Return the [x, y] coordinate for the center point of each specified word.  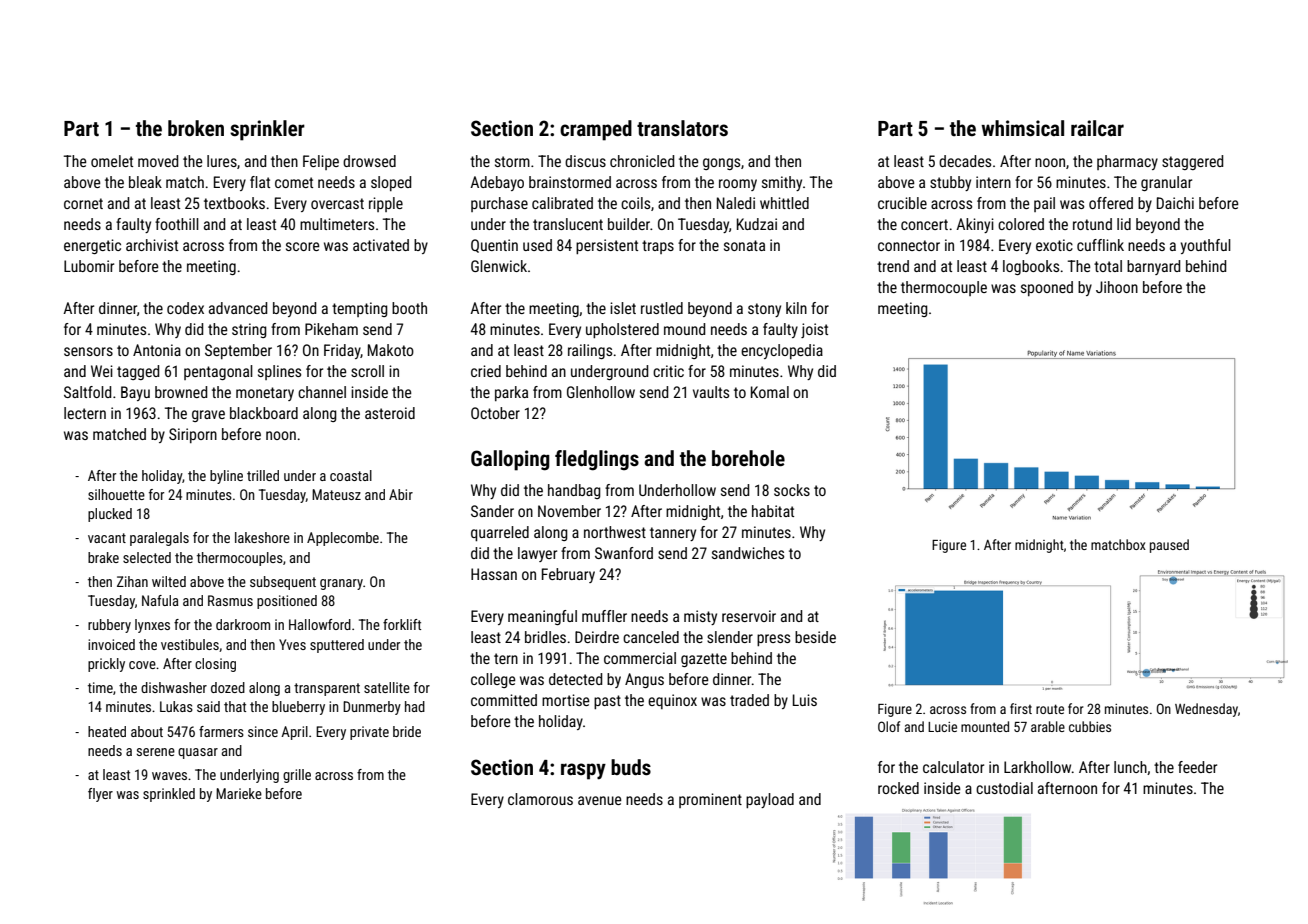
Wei [102, 371]
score [303, 246]
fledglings [597, 460]
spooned [1047, 288]
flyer [100, 795]
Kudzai [757, 224]
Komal [770, 392]
